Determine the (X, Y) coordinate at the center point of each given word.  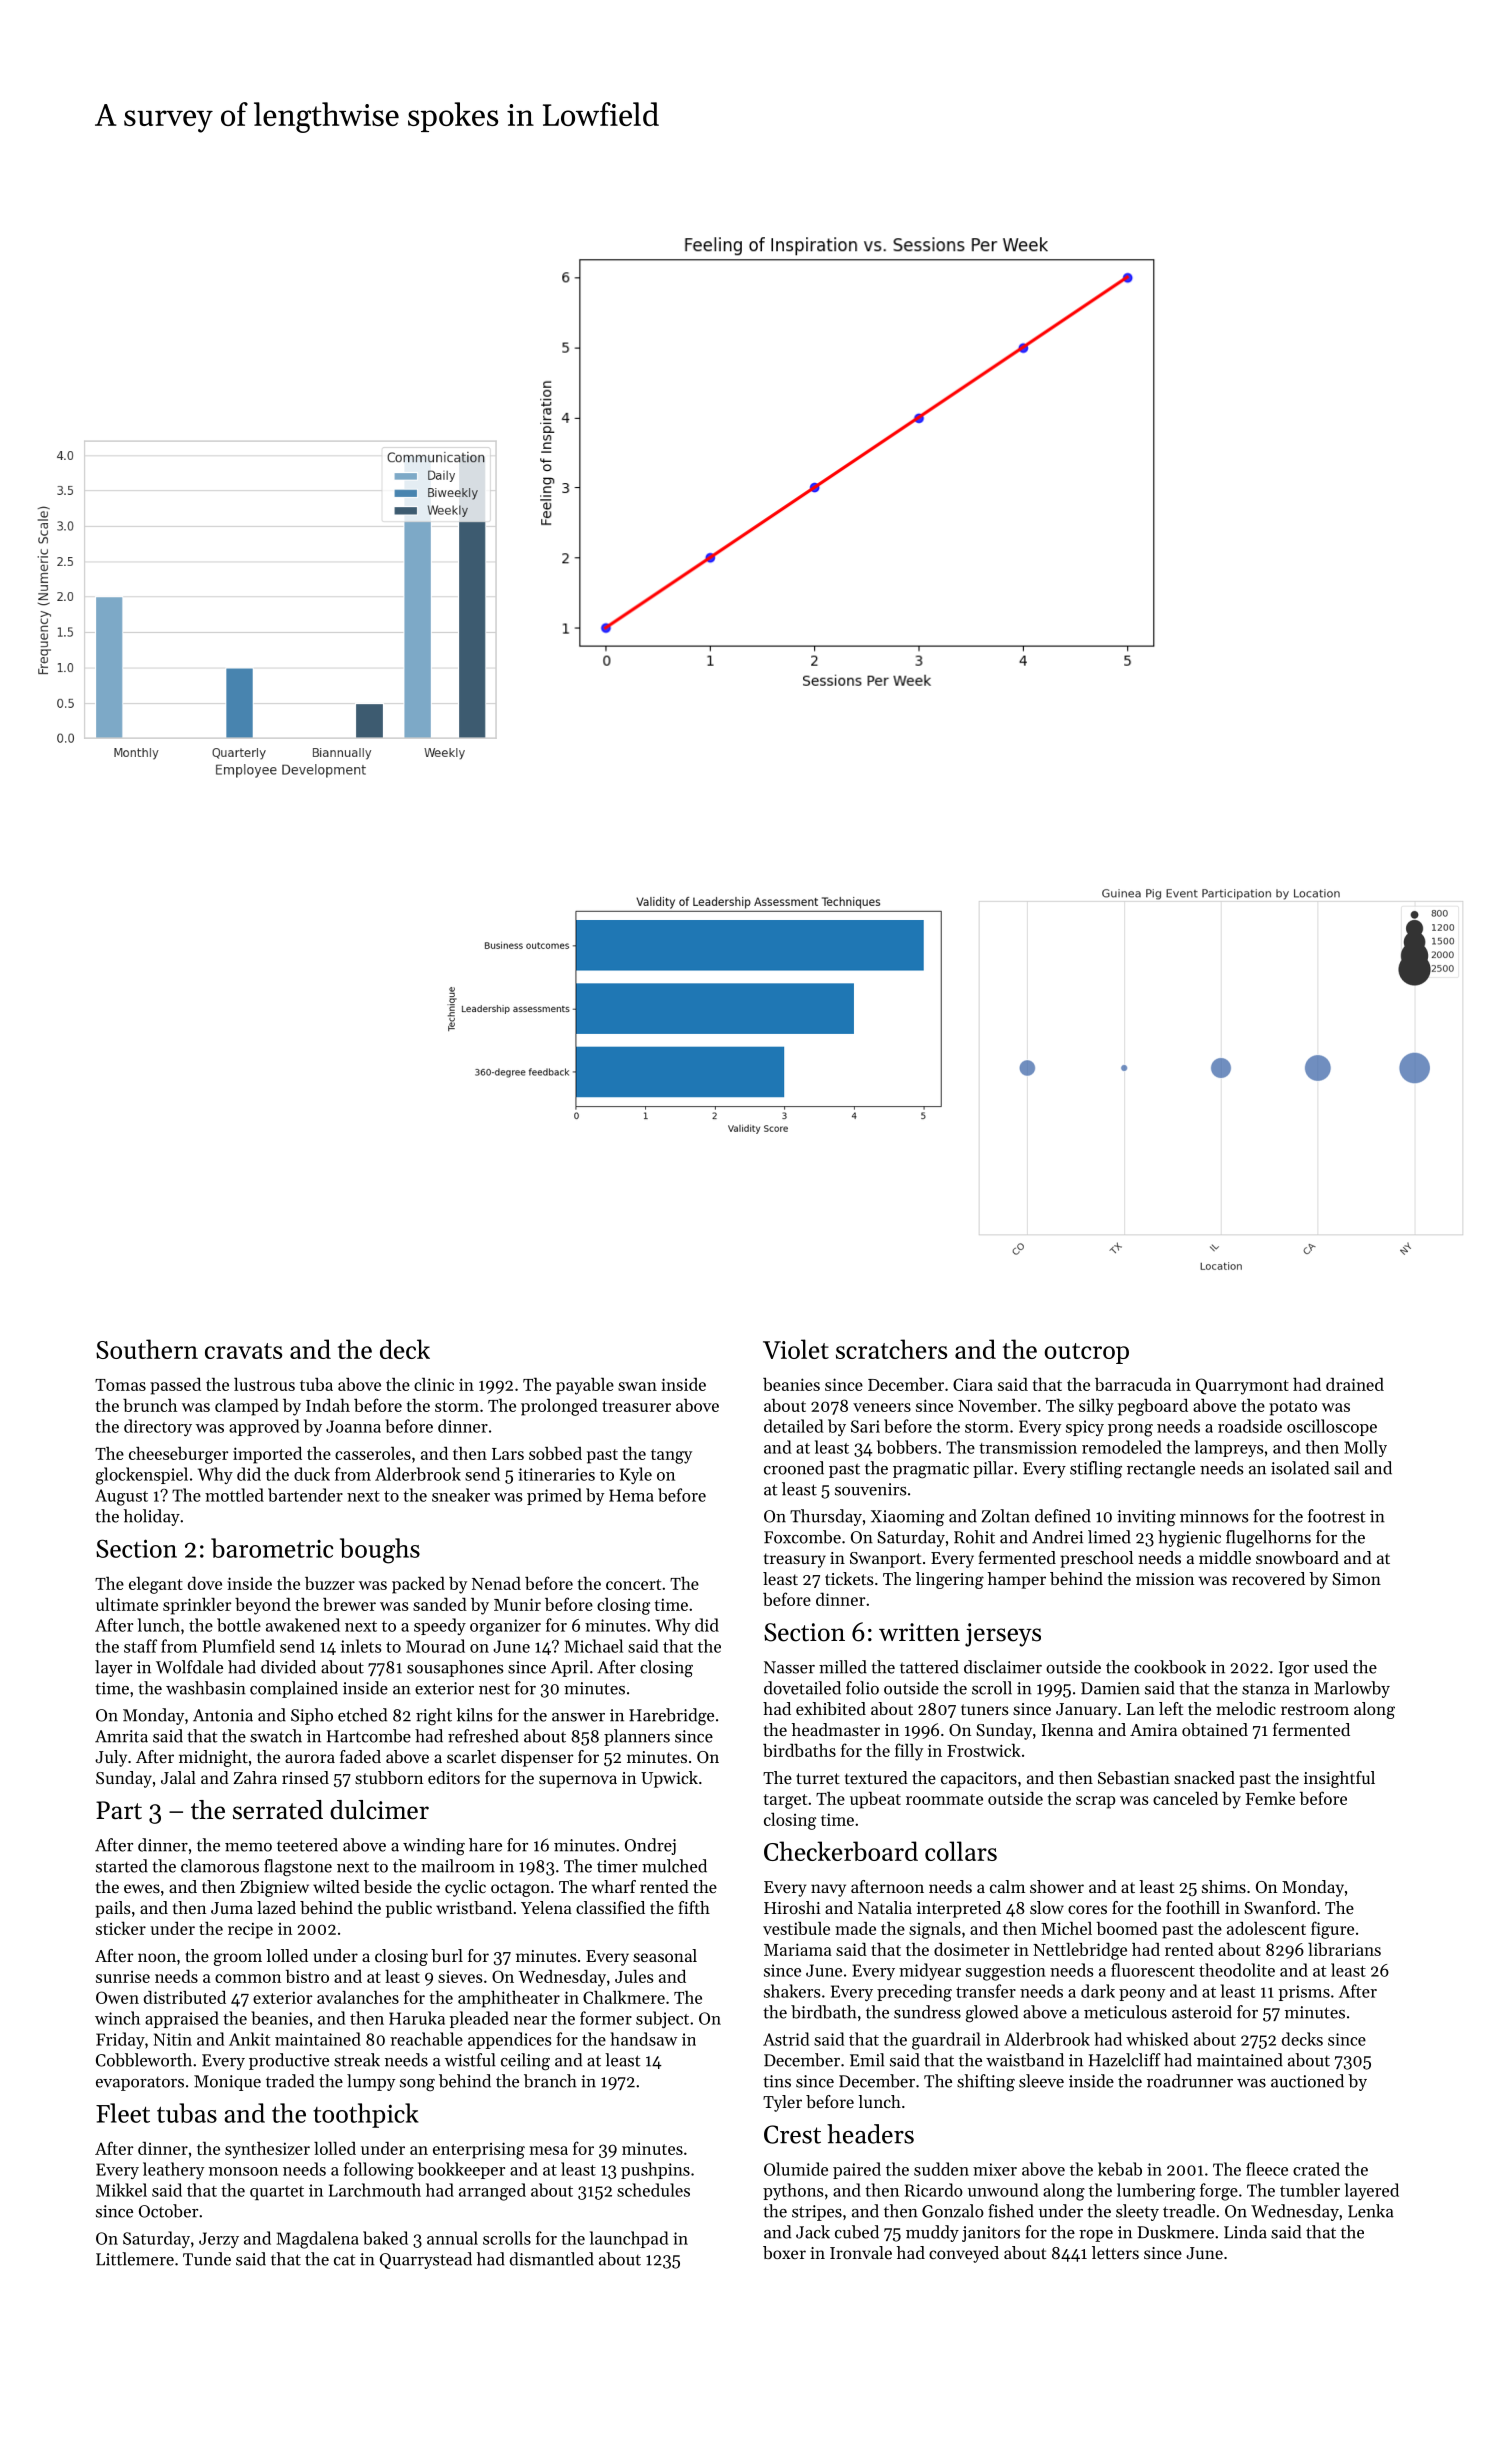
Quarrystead (426, 2260)
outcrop (1086, 1353)
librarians (1344, 1949)
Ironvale (861, 2252)
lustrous (264, 1384)
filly (909, 1752)
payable (585, 1386)
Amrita (121, 1736)
